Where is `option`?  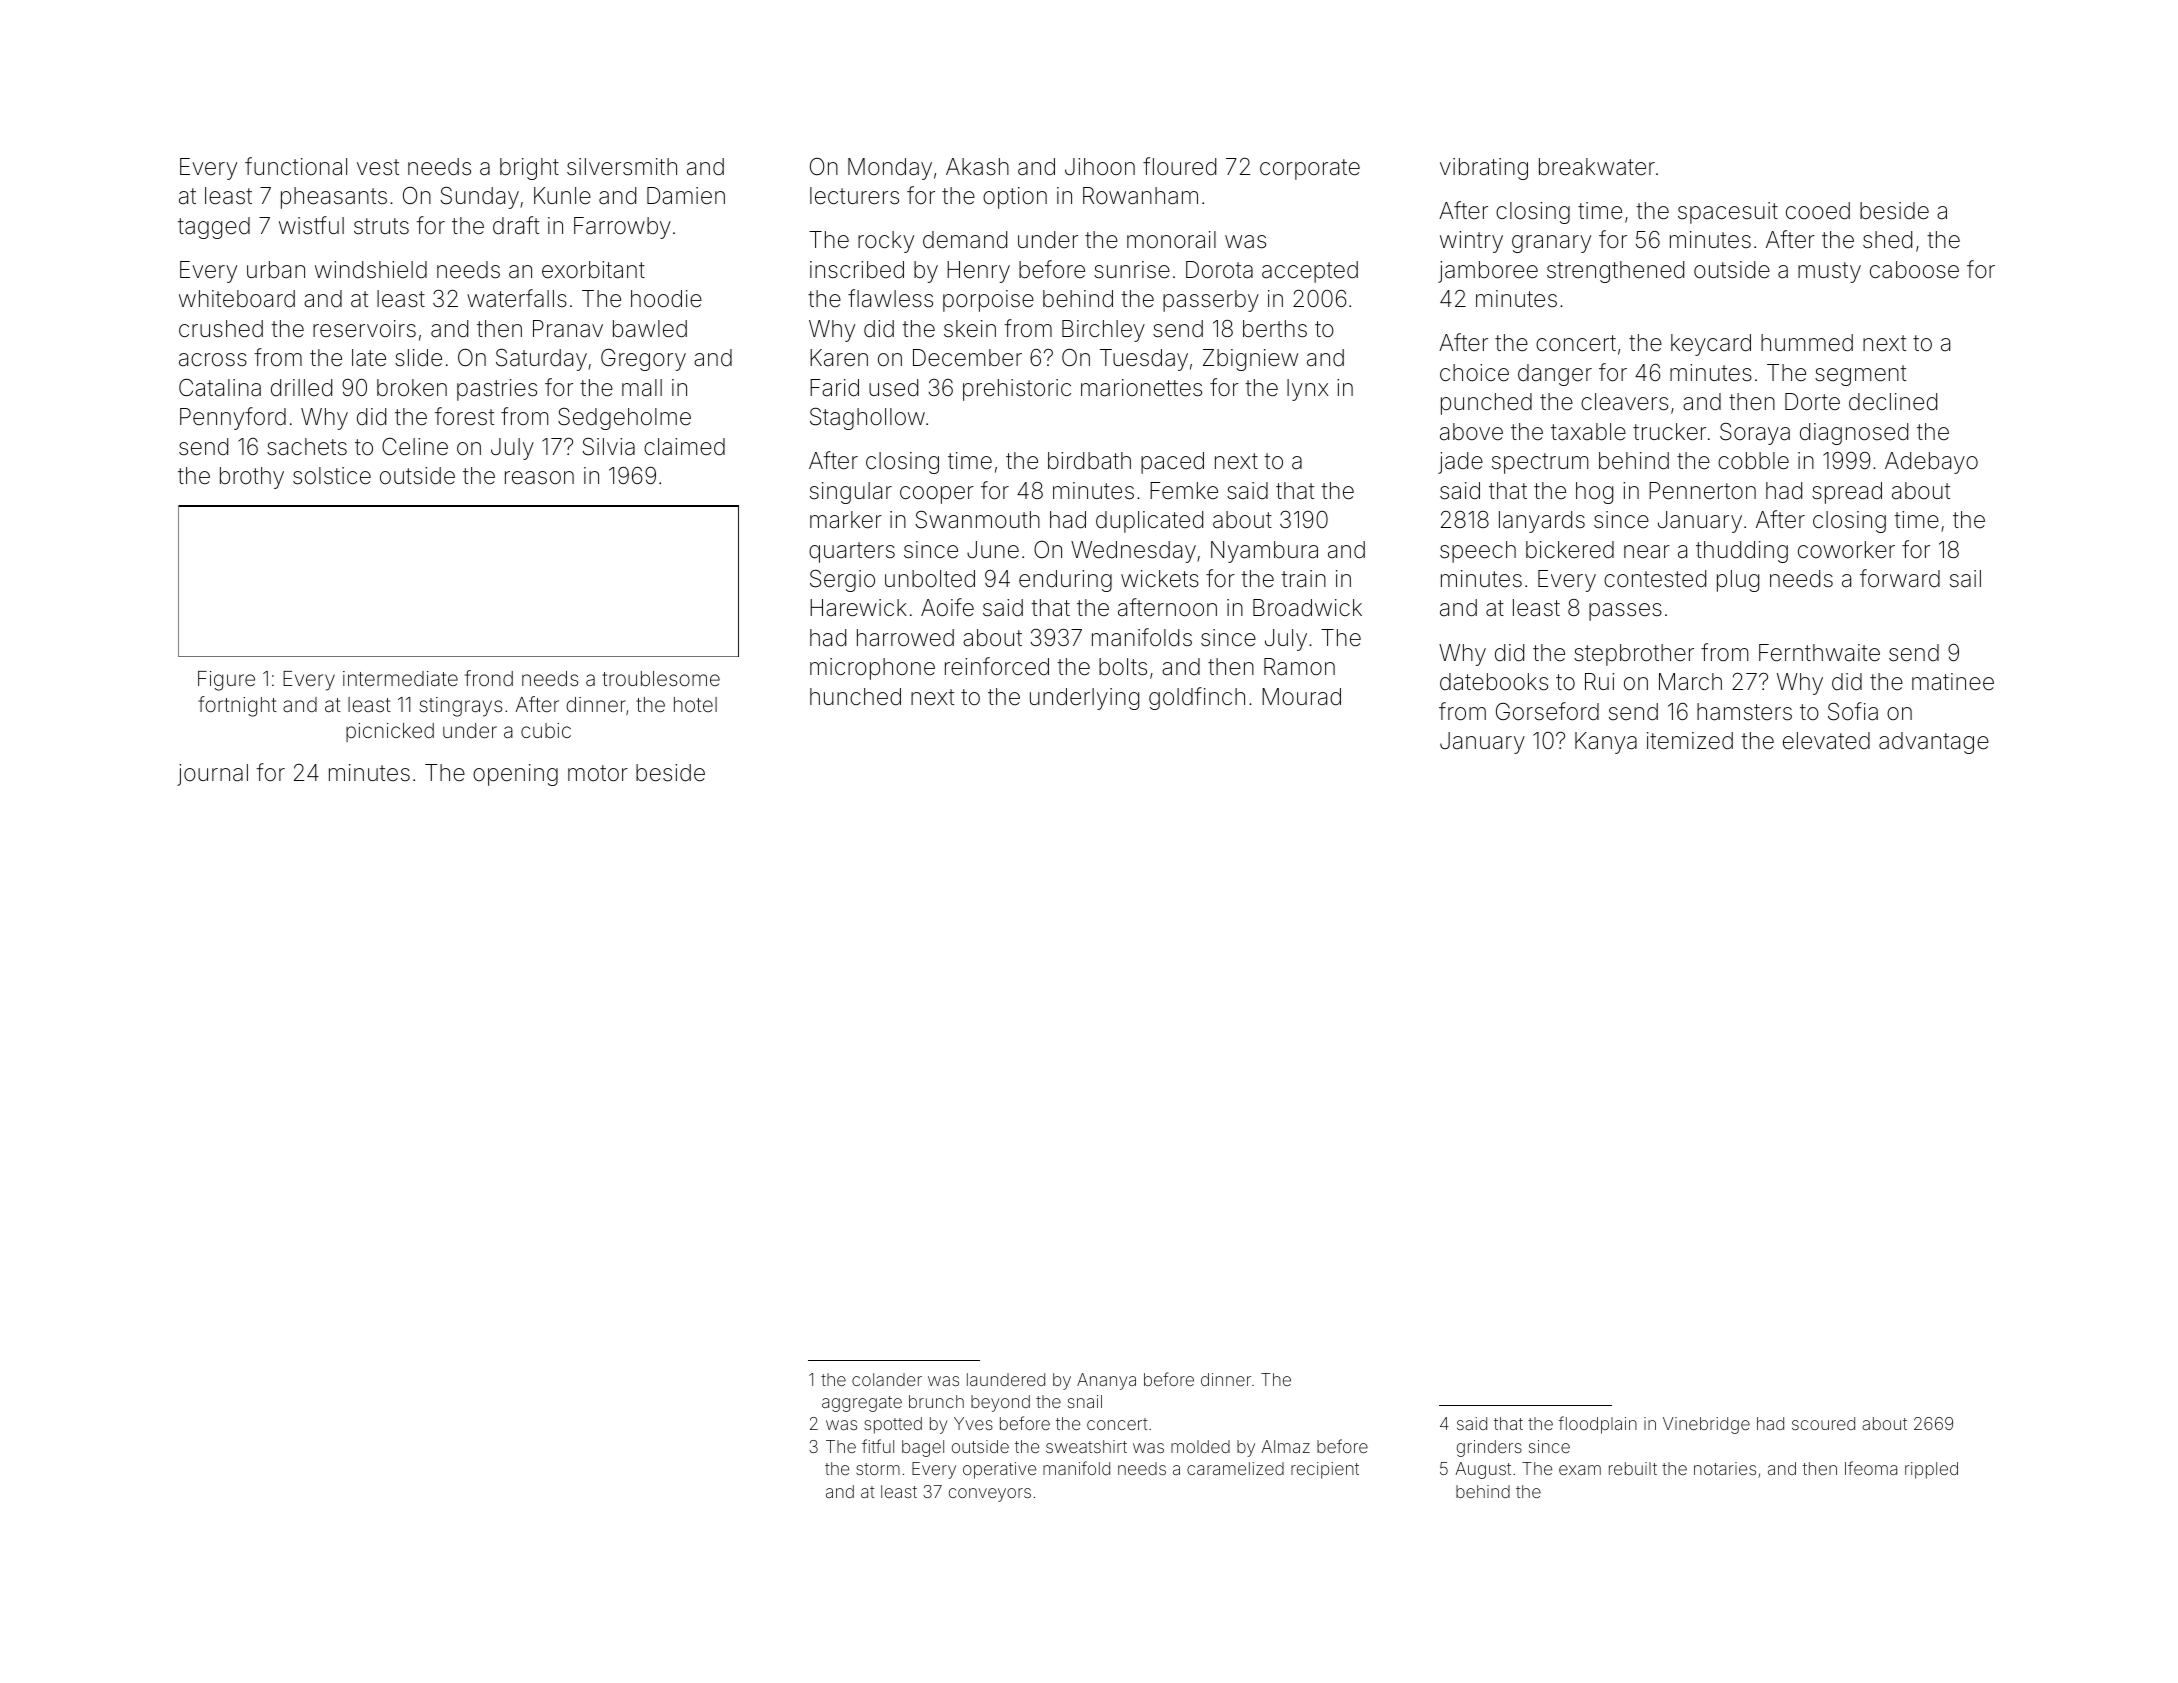
option is located at coordinates (1015, 198).
